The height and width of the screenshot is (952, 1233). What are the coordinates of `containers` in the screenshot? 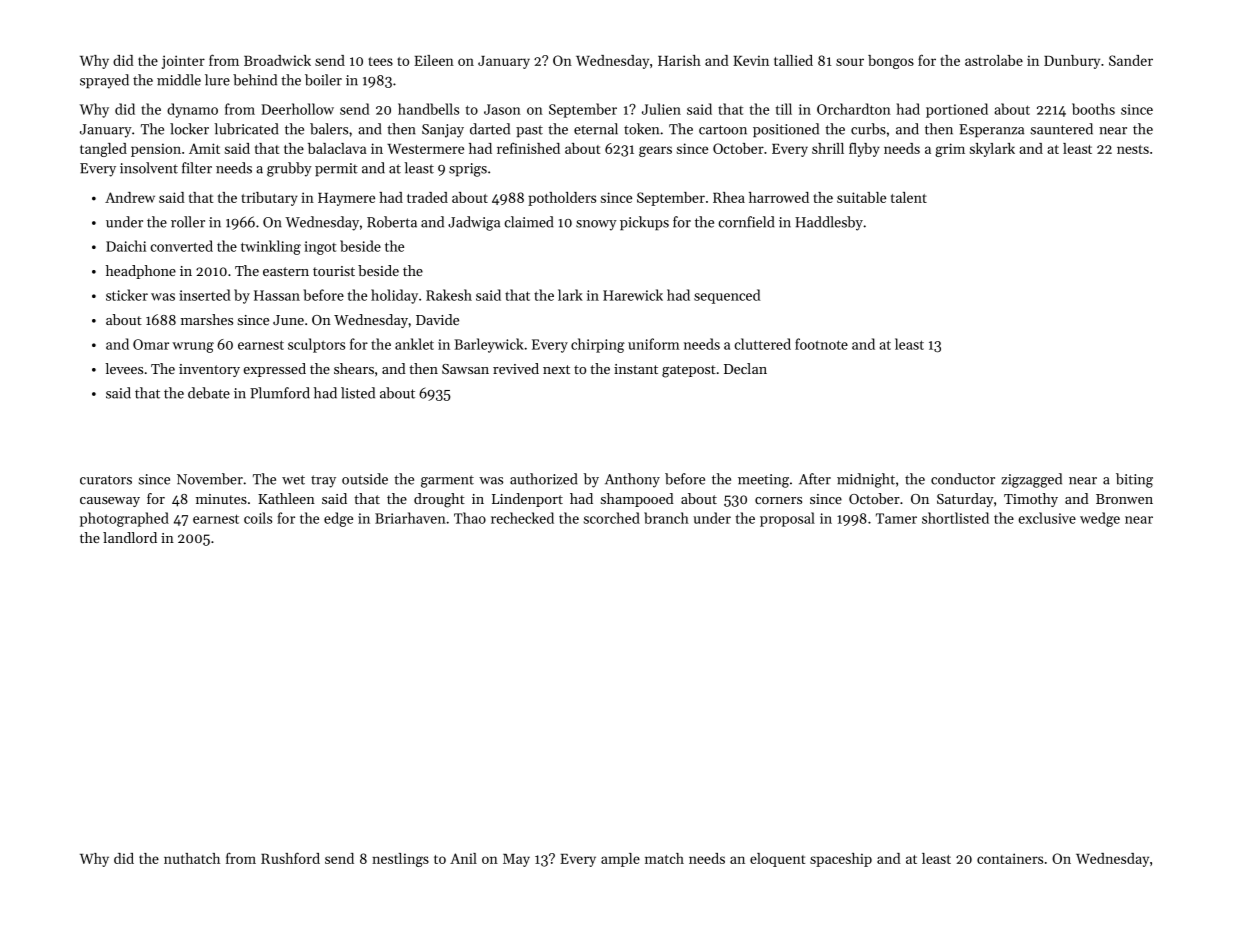 It's located at (1010, 858).
